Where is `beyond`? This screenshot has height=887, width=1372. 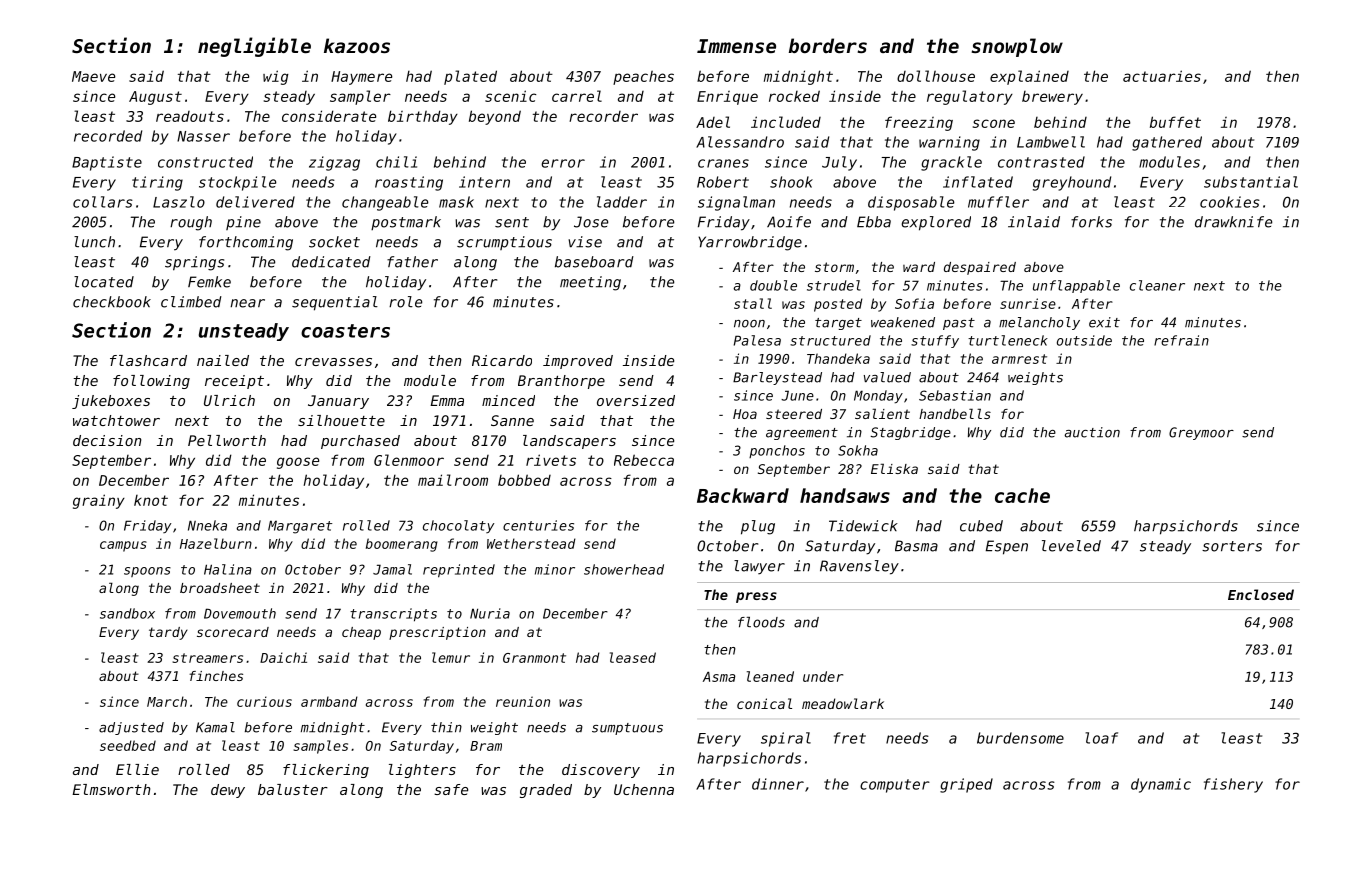 beyond is located at coordinates (495, 117).
